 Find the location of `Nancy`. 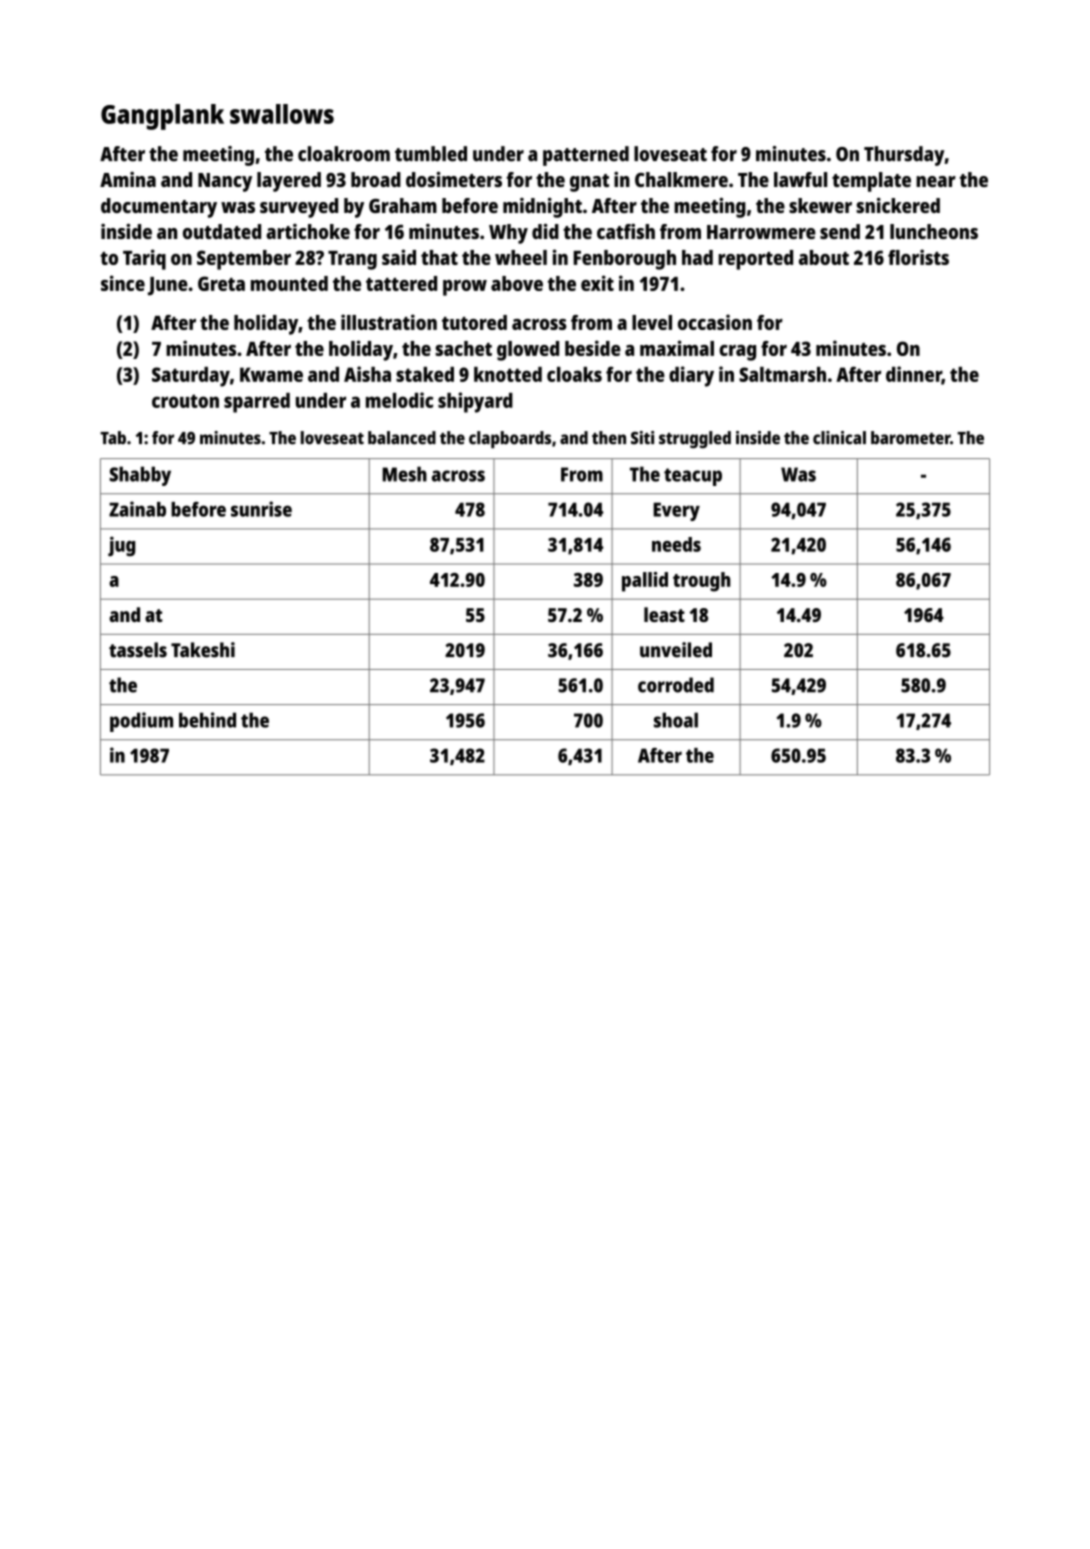

Nancy is located at coordinates (225, 182).
